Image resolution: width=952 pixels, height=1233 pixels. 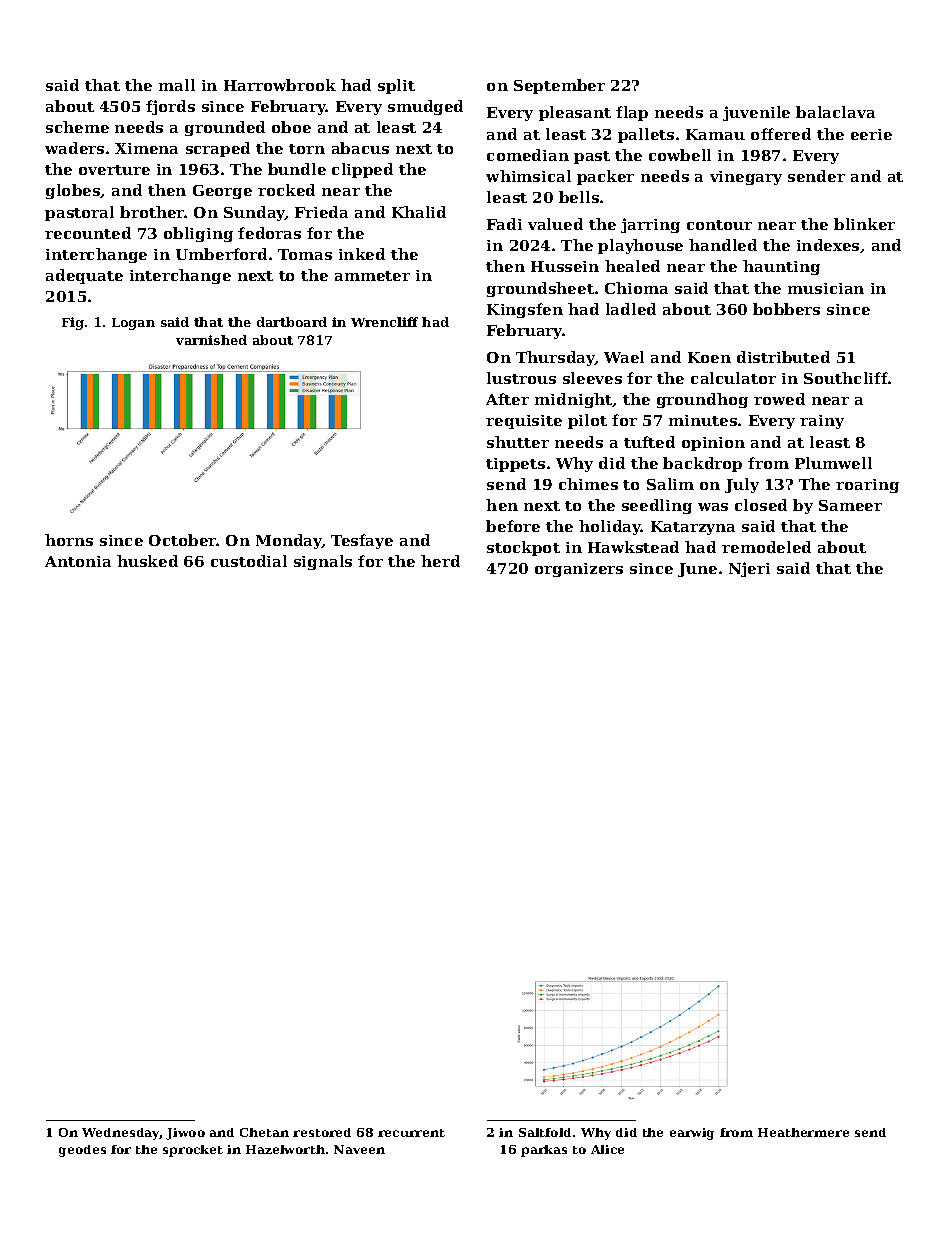 What do you see at coordinates (362, 541) in the screenshot?
I see `Tesfaye` at bounding box center [362, 541].
